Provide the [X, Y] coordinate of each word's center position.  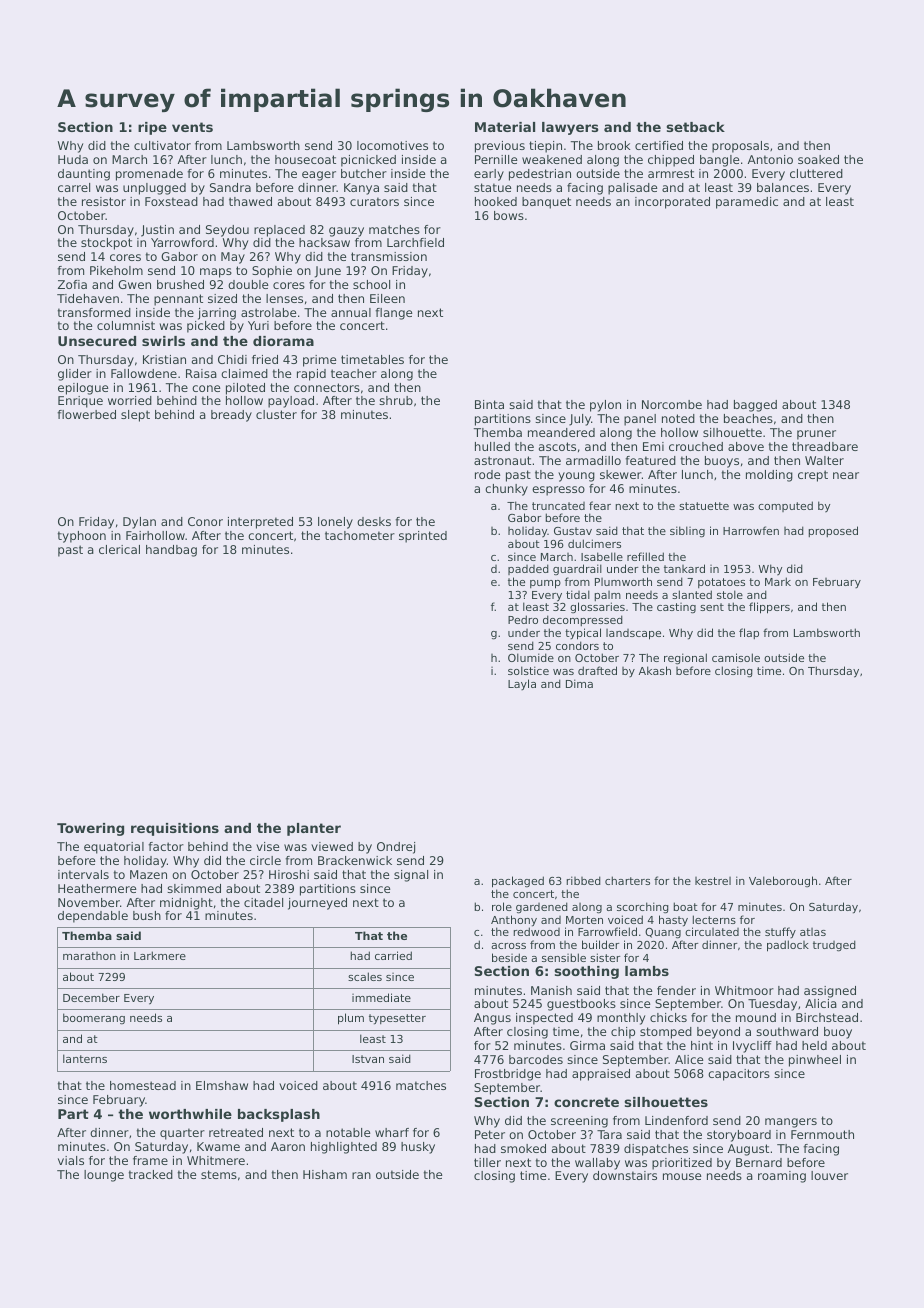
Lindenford [676, 1120]
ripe [152, 128]
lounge [104, 1176]
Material [505, 127]
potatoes [721, 583]
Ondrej [396, 848]
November [89, 902]
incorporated [672, 203]
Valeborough [783, 882]
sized [222, 298]
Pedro [523, 619]
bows [509, 215]
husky [418, 1148]
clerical [119, 549]
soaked [818, 159]
